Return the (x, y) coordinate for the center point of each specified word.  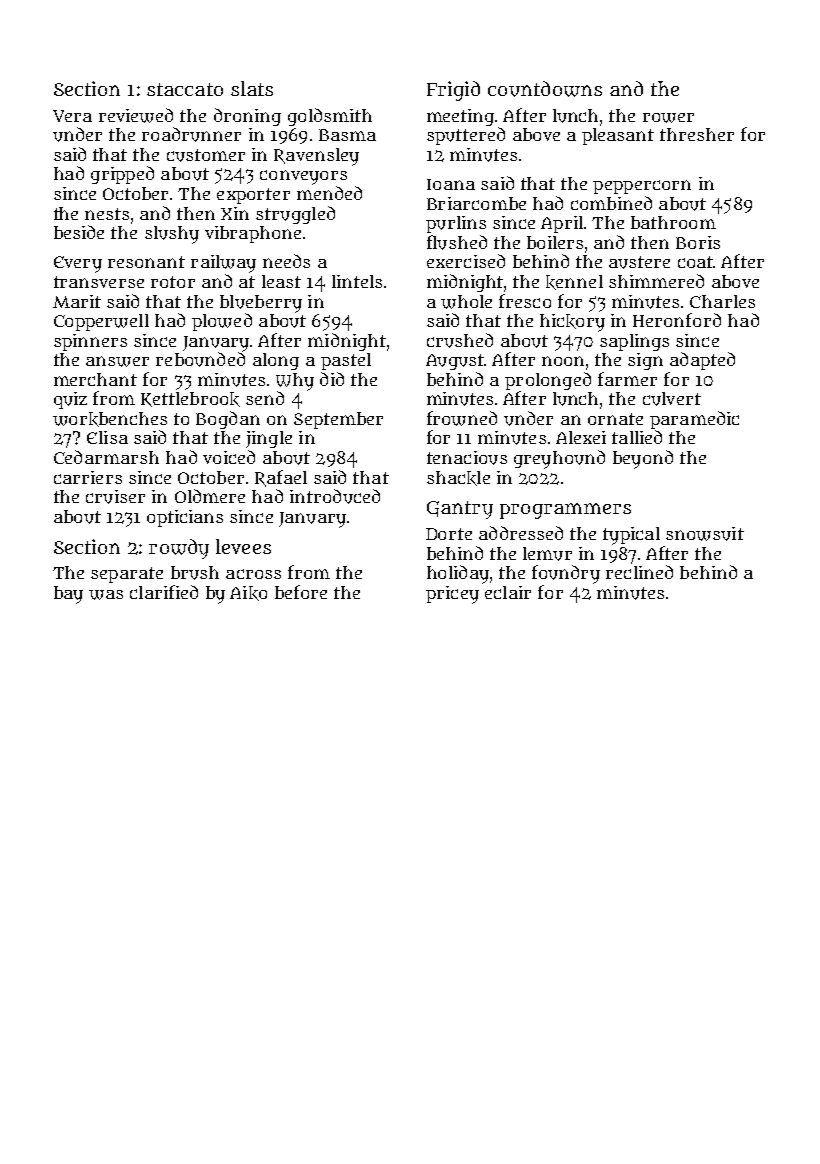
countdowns (545, 89)
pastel (346, 361)
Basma (347, 135)
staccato (185, 89)
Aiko (248, 593)
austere (639, 262)
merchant (95, 379)
